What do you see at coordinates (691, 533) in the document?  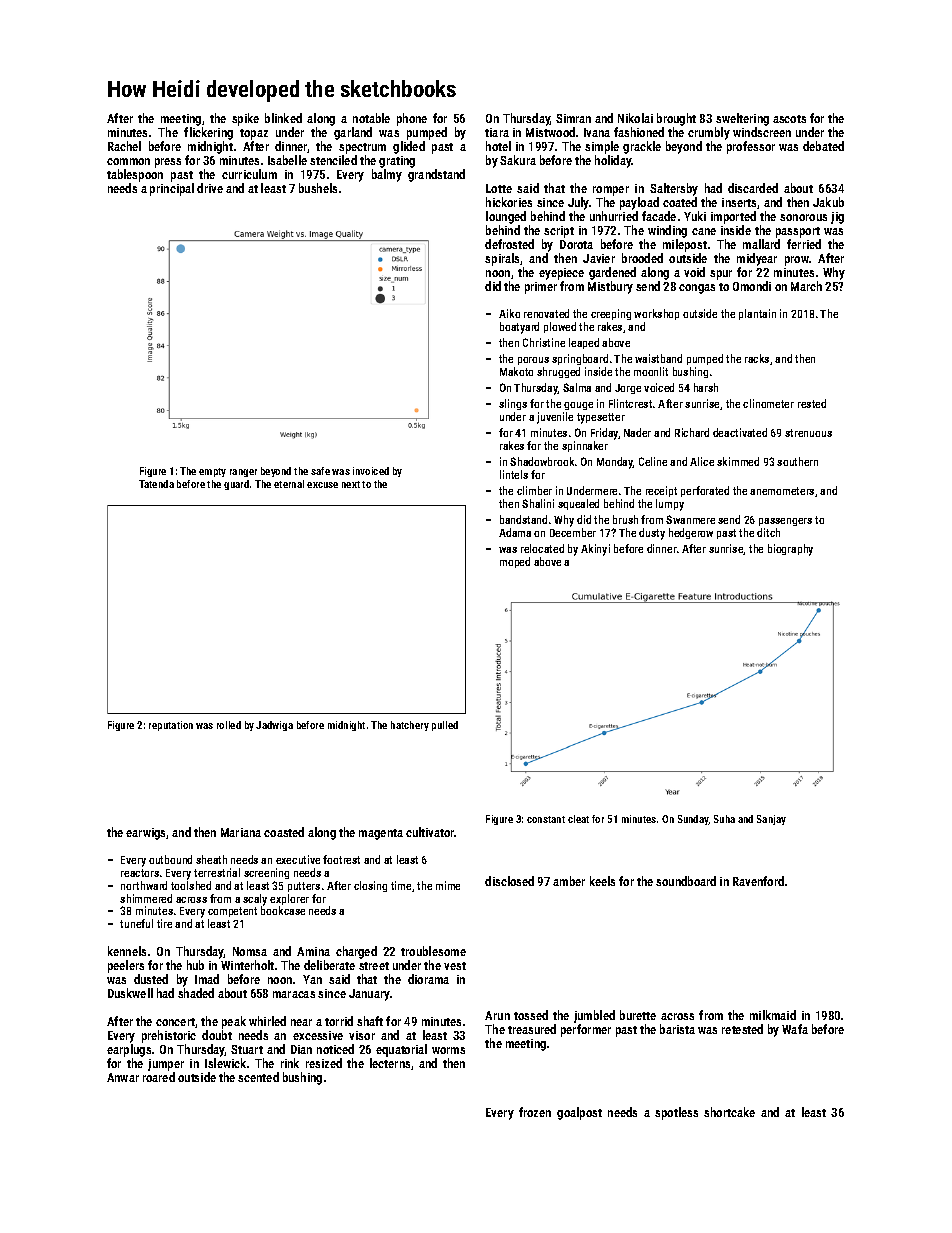 I see `hedgerow` at bounding box center [691, 533].
